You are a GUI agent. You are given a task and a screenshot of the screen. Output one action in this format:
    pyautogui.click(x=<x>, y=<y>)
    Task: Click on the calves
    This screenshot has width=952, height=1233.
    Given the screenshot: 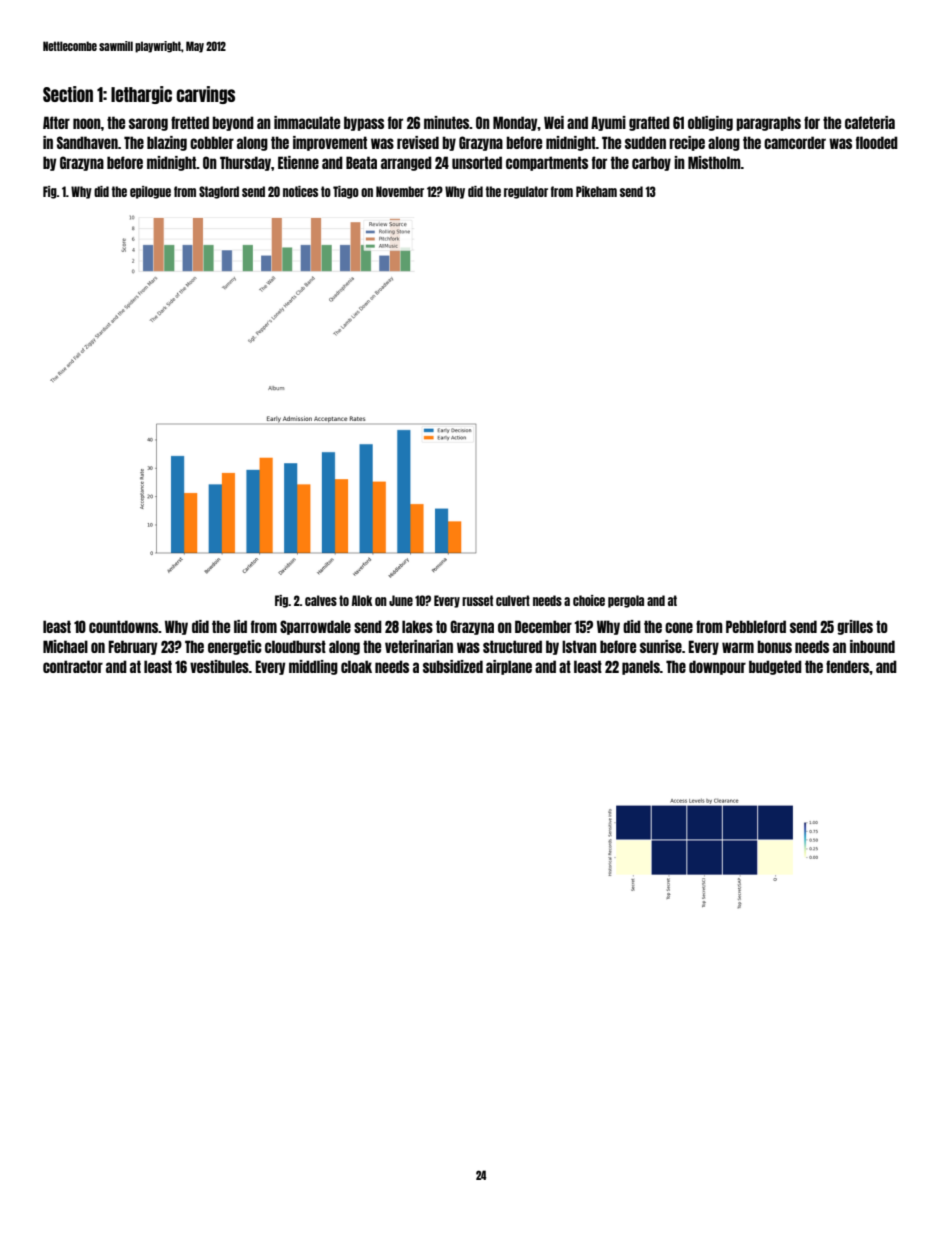 What is the action you would take?
    pyautogui.click(x=321, y=600)
